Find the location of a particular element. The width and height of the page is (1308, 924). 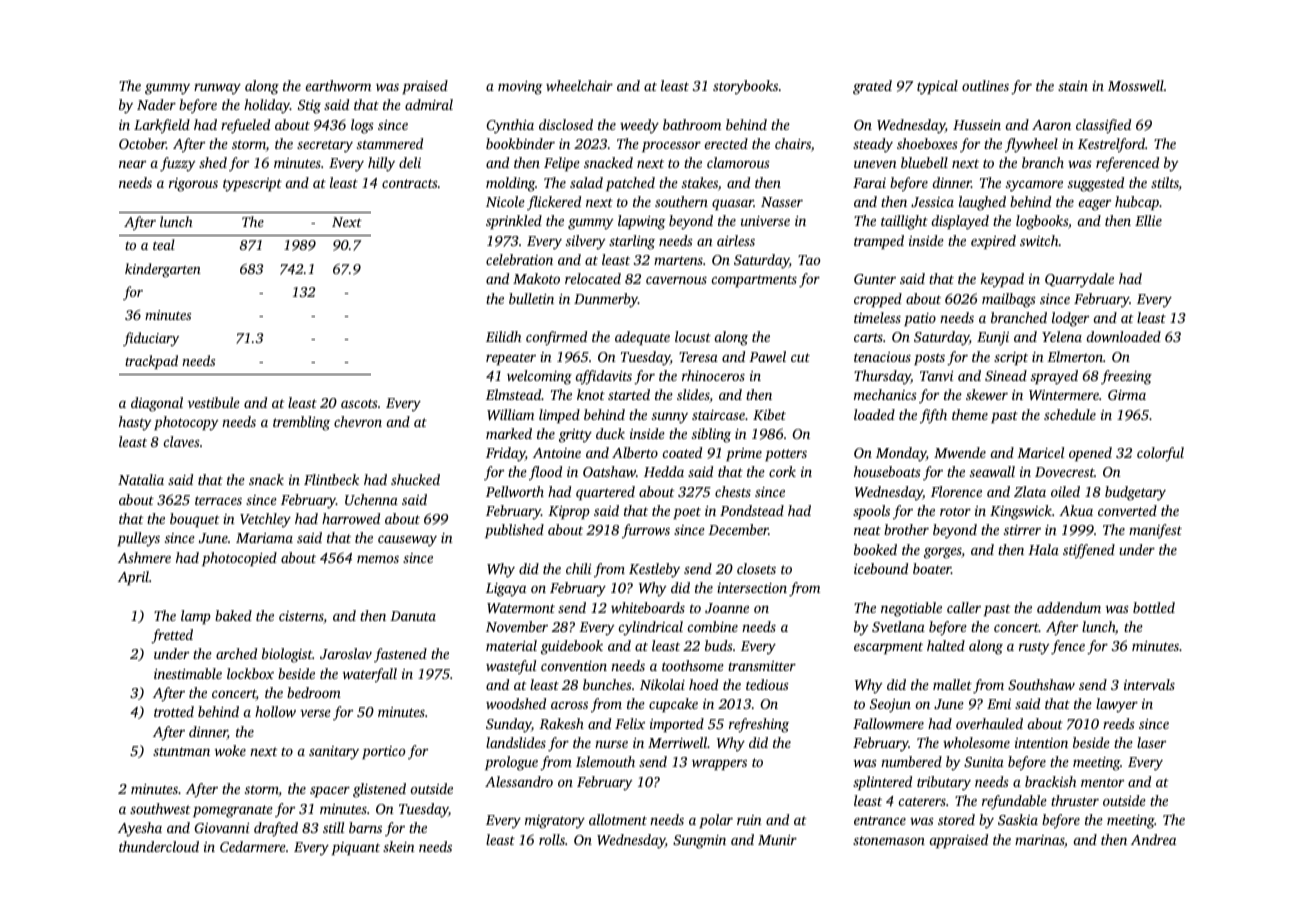

pomegranate is located at coordinates (233, 811).
